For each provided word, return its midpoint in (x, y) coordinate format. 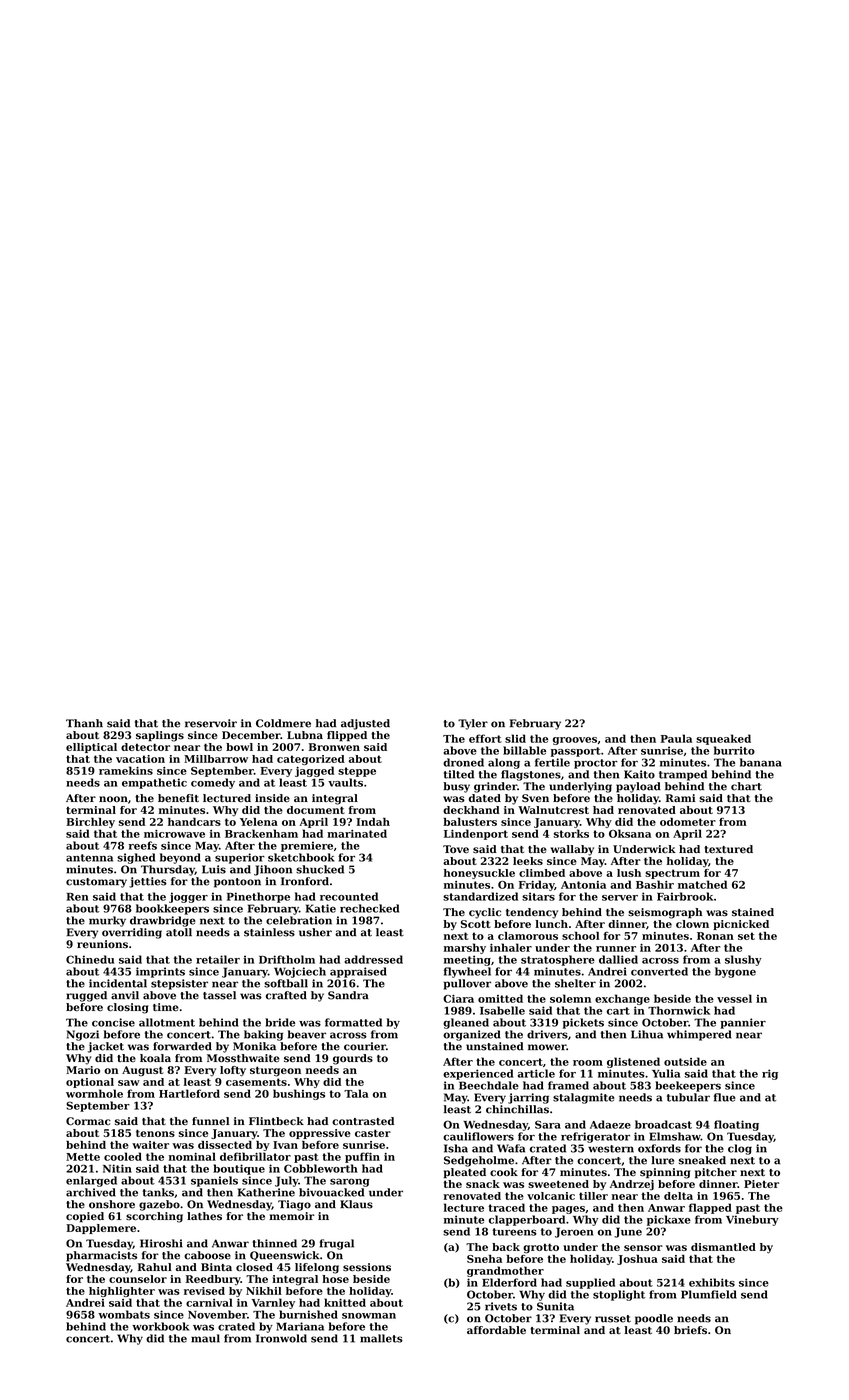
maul (205, 1338)
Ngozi (83, 1035)
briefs (690, 1330)
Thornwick (679, 1010)
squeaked (723, 739)
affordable (496, 1330)
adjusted (365, 724)
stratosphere (558, 960)
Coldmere (283, 723)
